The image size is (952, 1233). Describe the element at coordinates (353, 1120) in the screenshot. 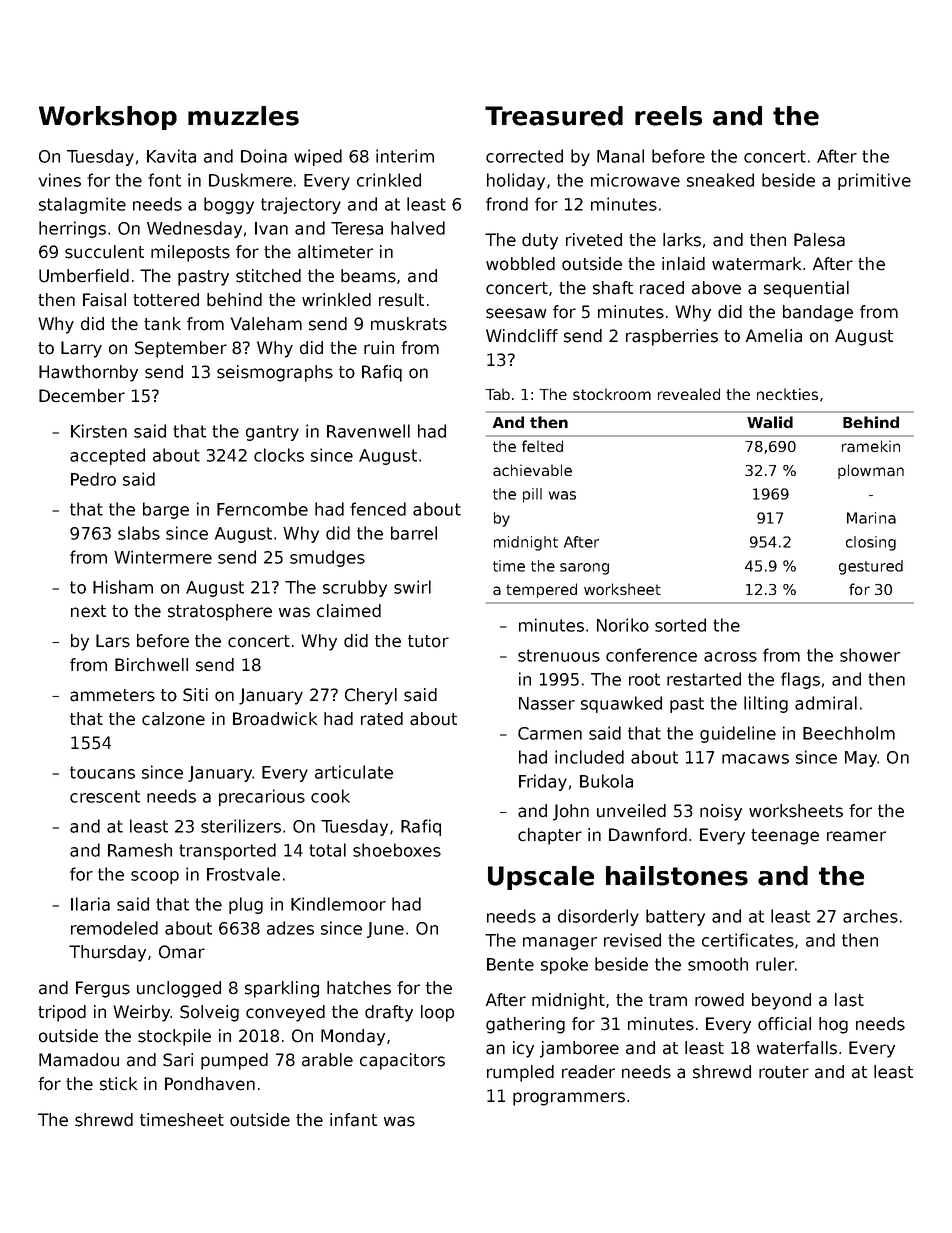

I see `infant` at that location.
